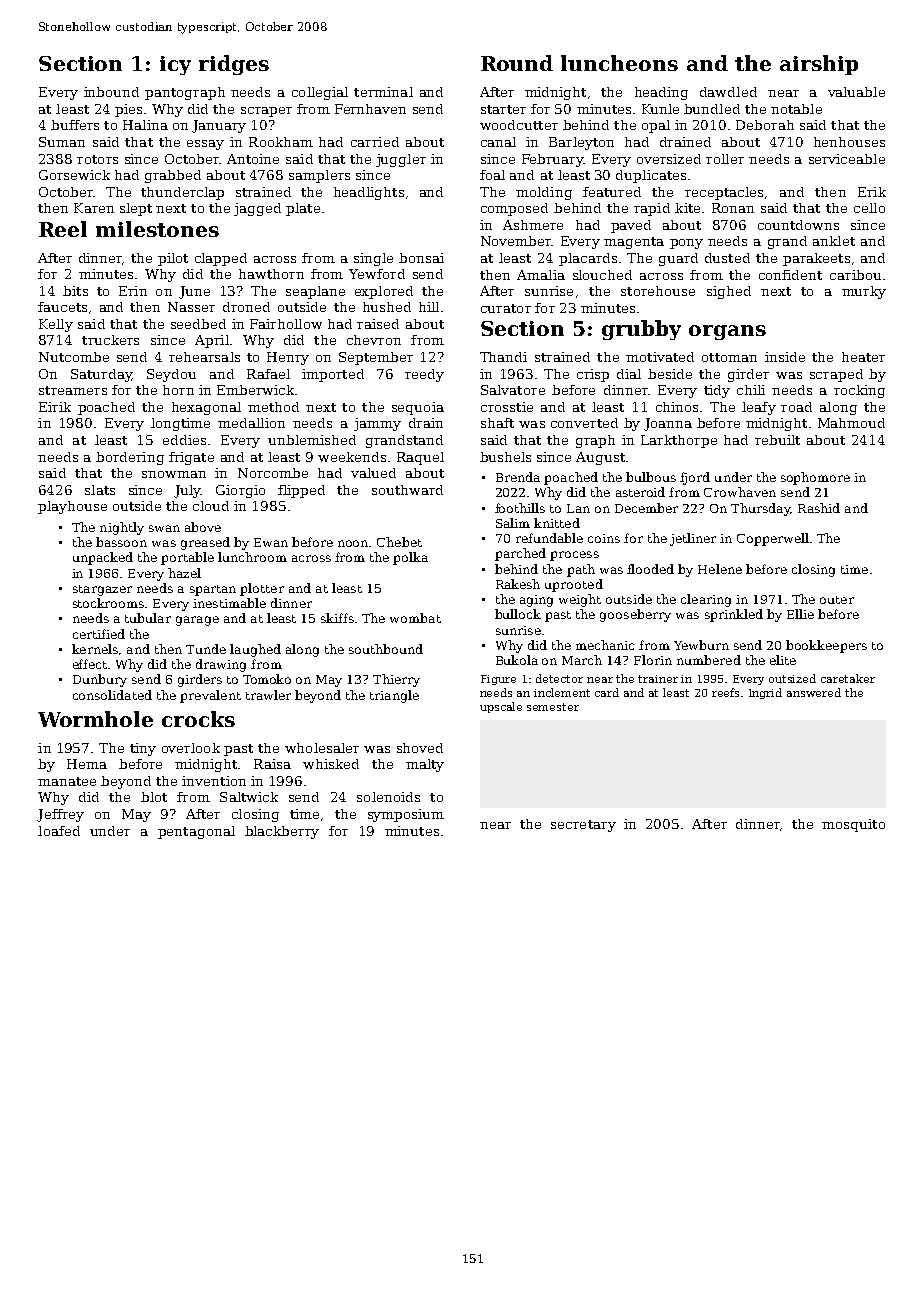 This screenshot has height=1308, width=924. Describe the element at coordinates (815, 478) in the screenshot. I see `sophomore` at that location.
